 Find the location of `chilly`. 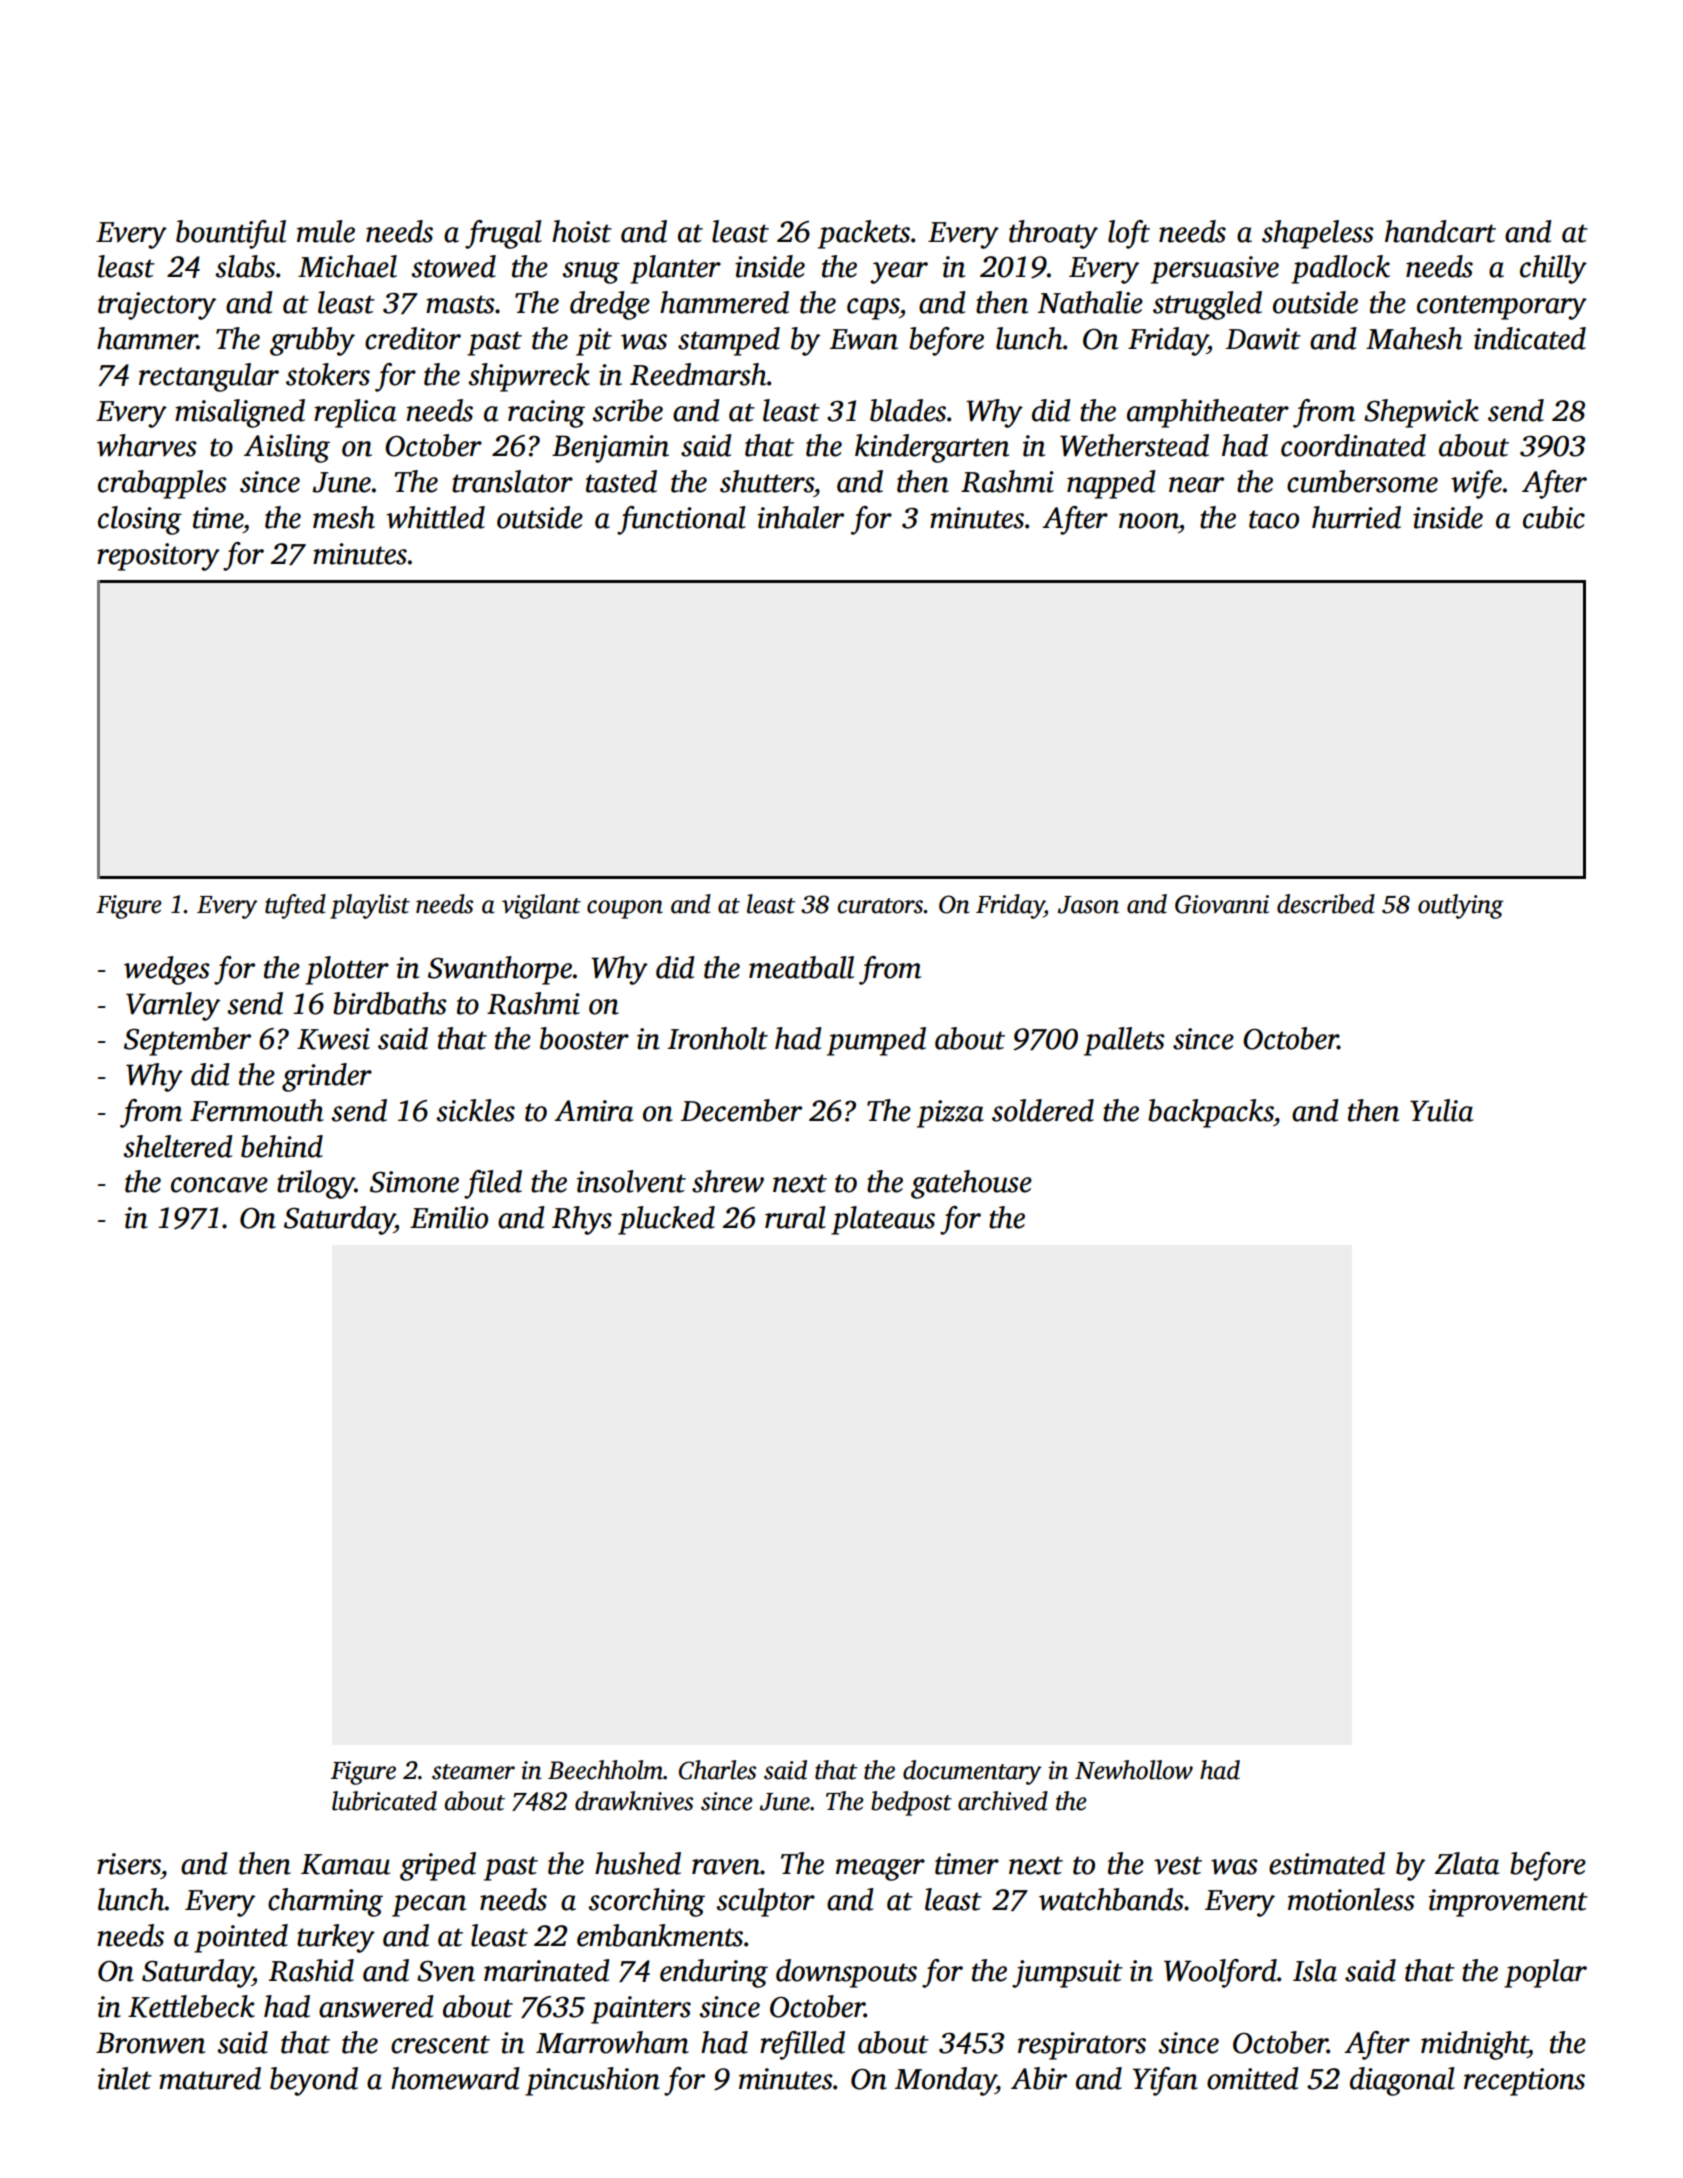

chilly is located at coordinates (1553, 269).
